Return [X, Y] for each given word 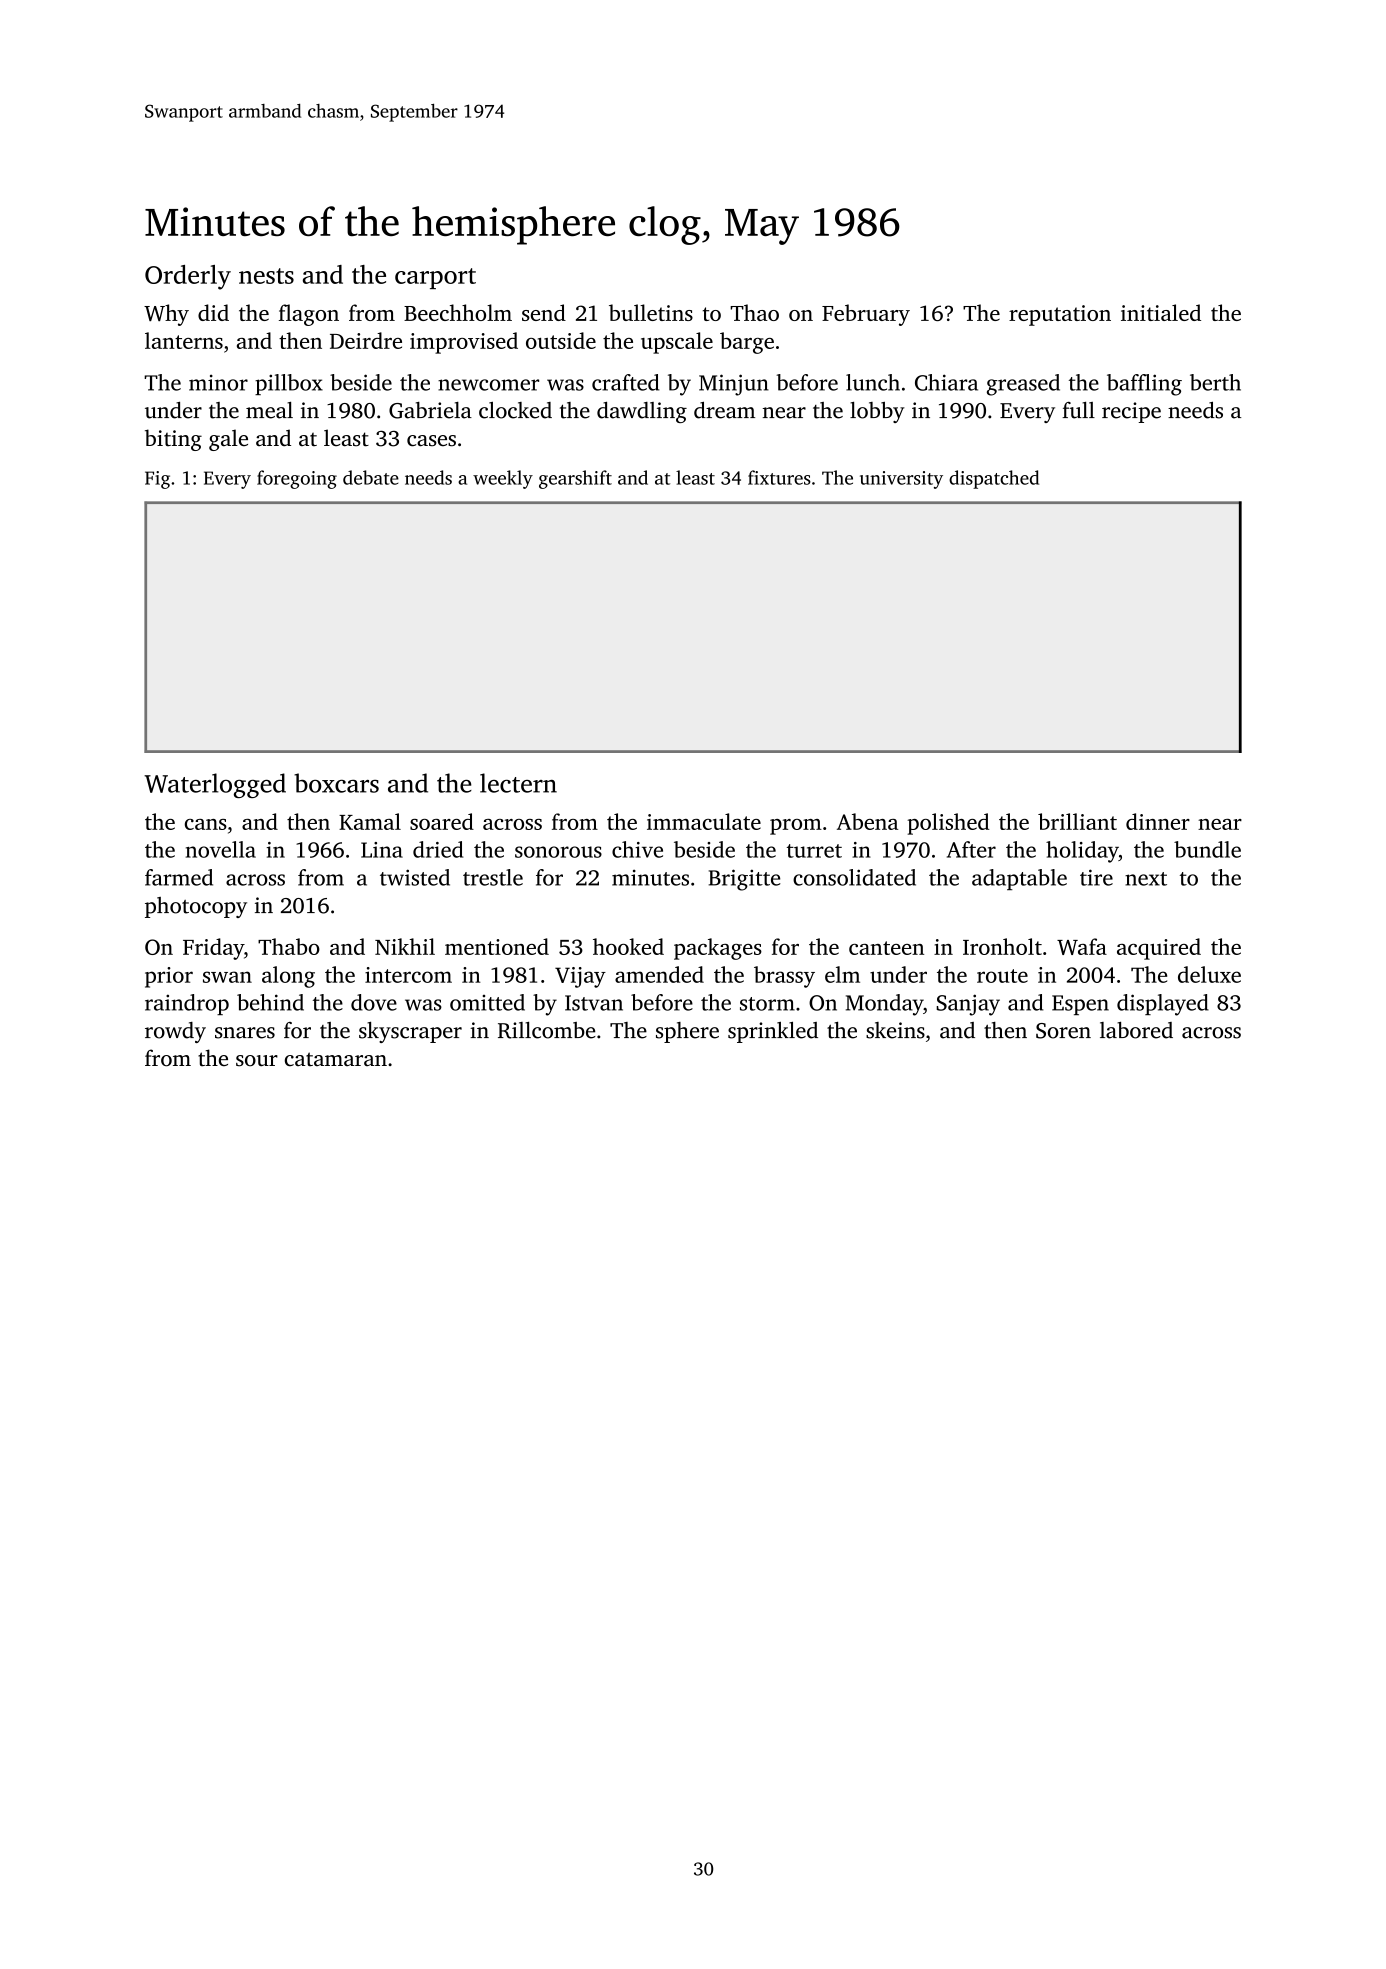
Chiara [946, 382]
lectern [518, 783]
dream [724, 410]
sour [257, 1061]
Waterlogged [215, 785]
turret [814, 851]
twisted [415, 877]
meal [269, 410]
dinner [1158, 821]
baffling [1144, 385]
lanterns [184, 340]
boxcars [336, 783]
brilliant [1077, 821]
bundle [1207, 849]
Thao [754, 312]
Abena [867, 821]
